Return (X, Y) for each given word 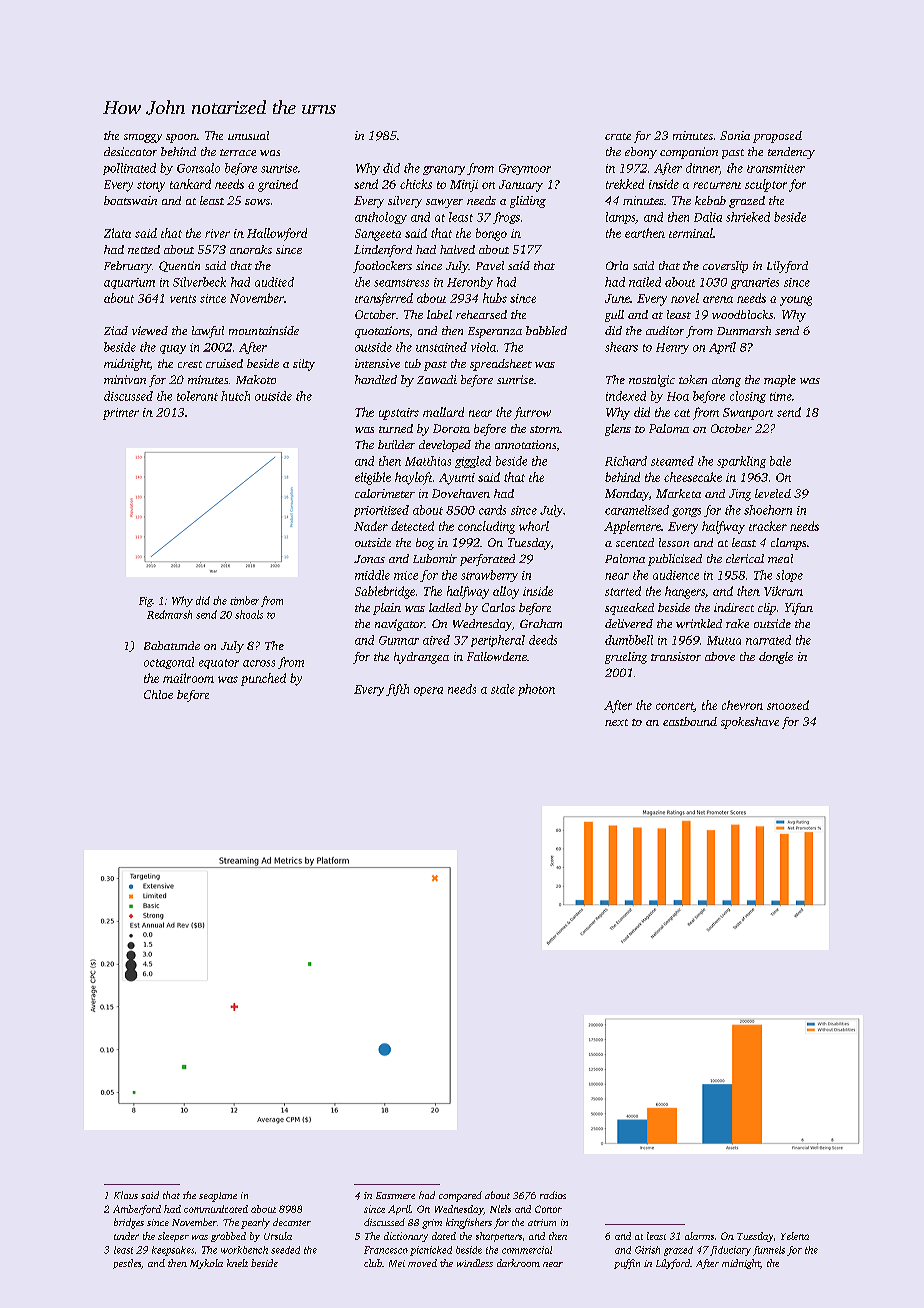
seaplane (218, 1197)
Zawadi (437, 379)
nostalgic (652, 381)
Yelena (795, 1236)
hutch (235, 396)
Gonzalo (198, 168)
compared (460, 1196)
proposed (777, 137)
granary (444, 170)
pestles (127, 1264)
